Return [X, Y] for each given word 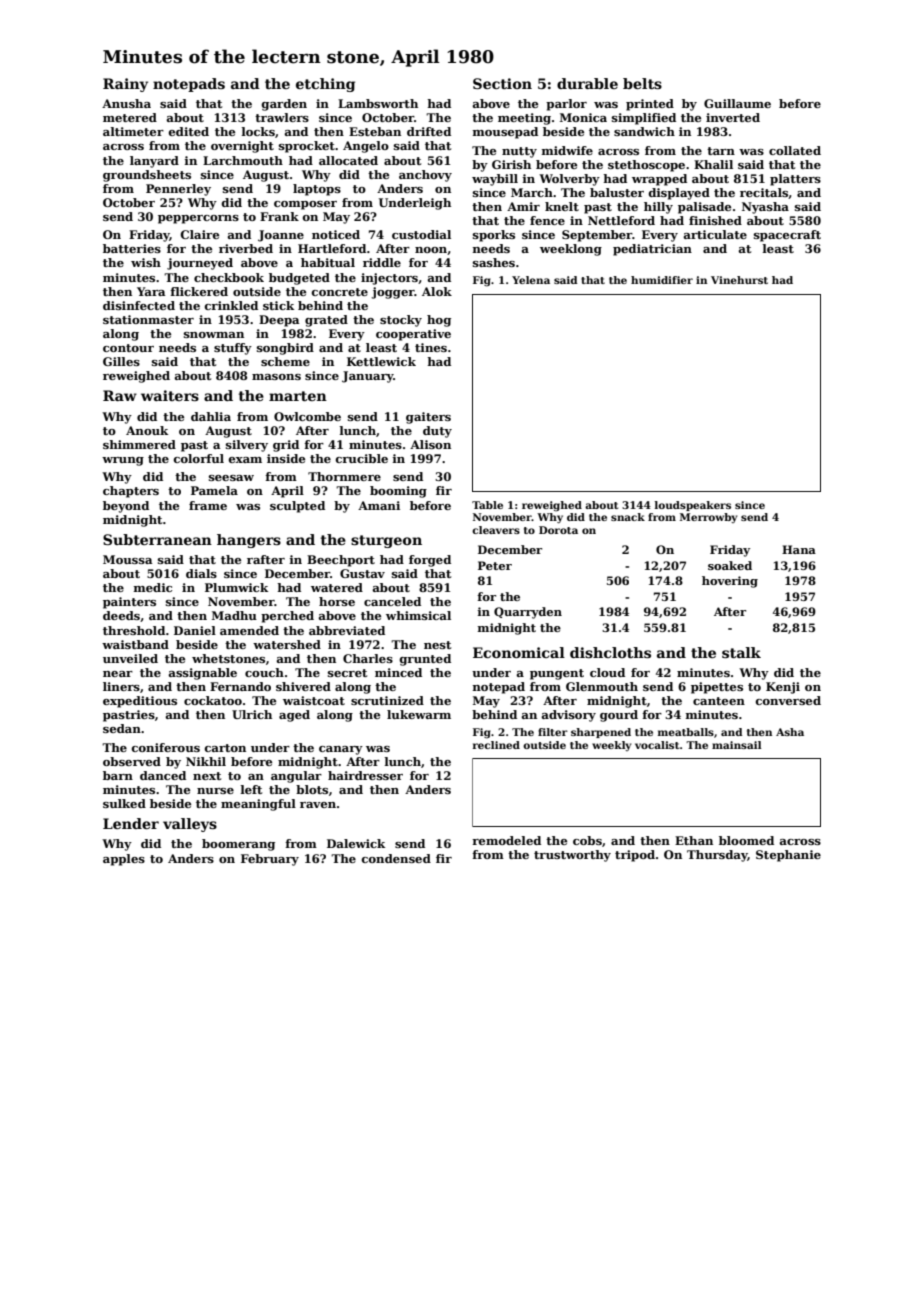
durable [587, 83]
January [368, 377]
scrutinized [387, 700]
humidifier [662, 280]
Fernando [240, 686]
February [270, 860]
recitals [764, 192]
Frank [279, 216]
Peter [495, 565]
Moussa [128, 559]
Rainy [125, 85]
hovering [730, 582]
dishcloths [610, 652]
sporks [494, 236]
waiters [170, 395]
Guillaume [737, 103]
